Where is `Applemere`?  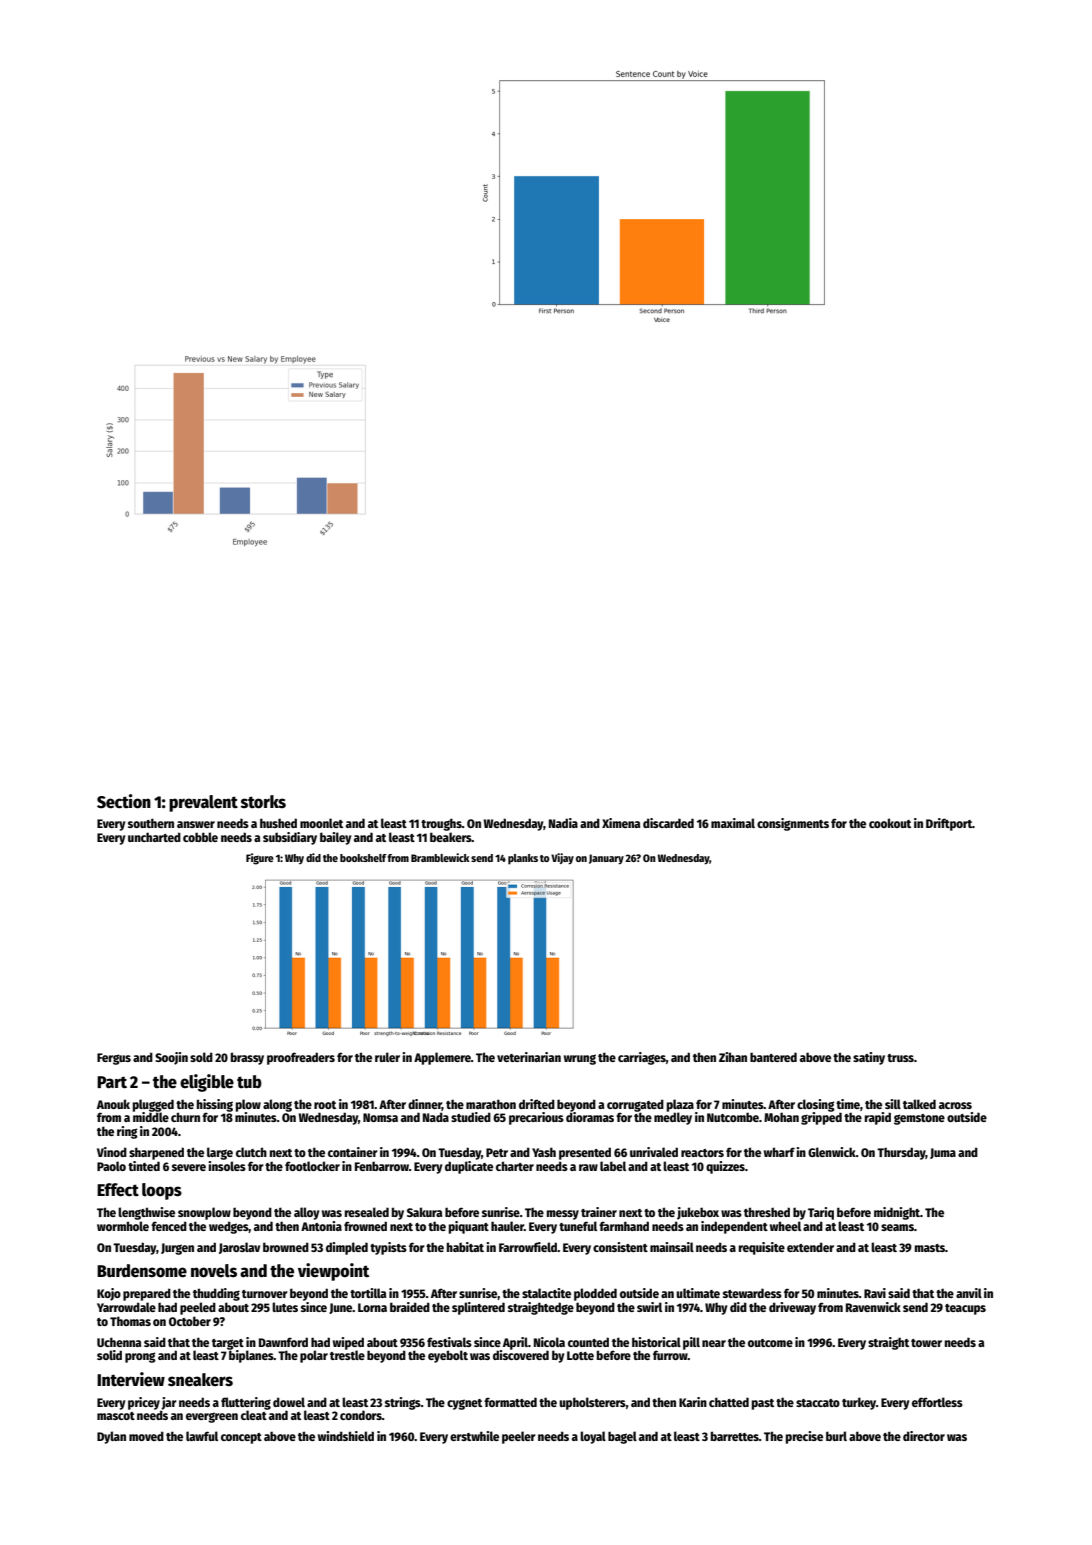
Applemere is located at coordinates (442, 1058).
